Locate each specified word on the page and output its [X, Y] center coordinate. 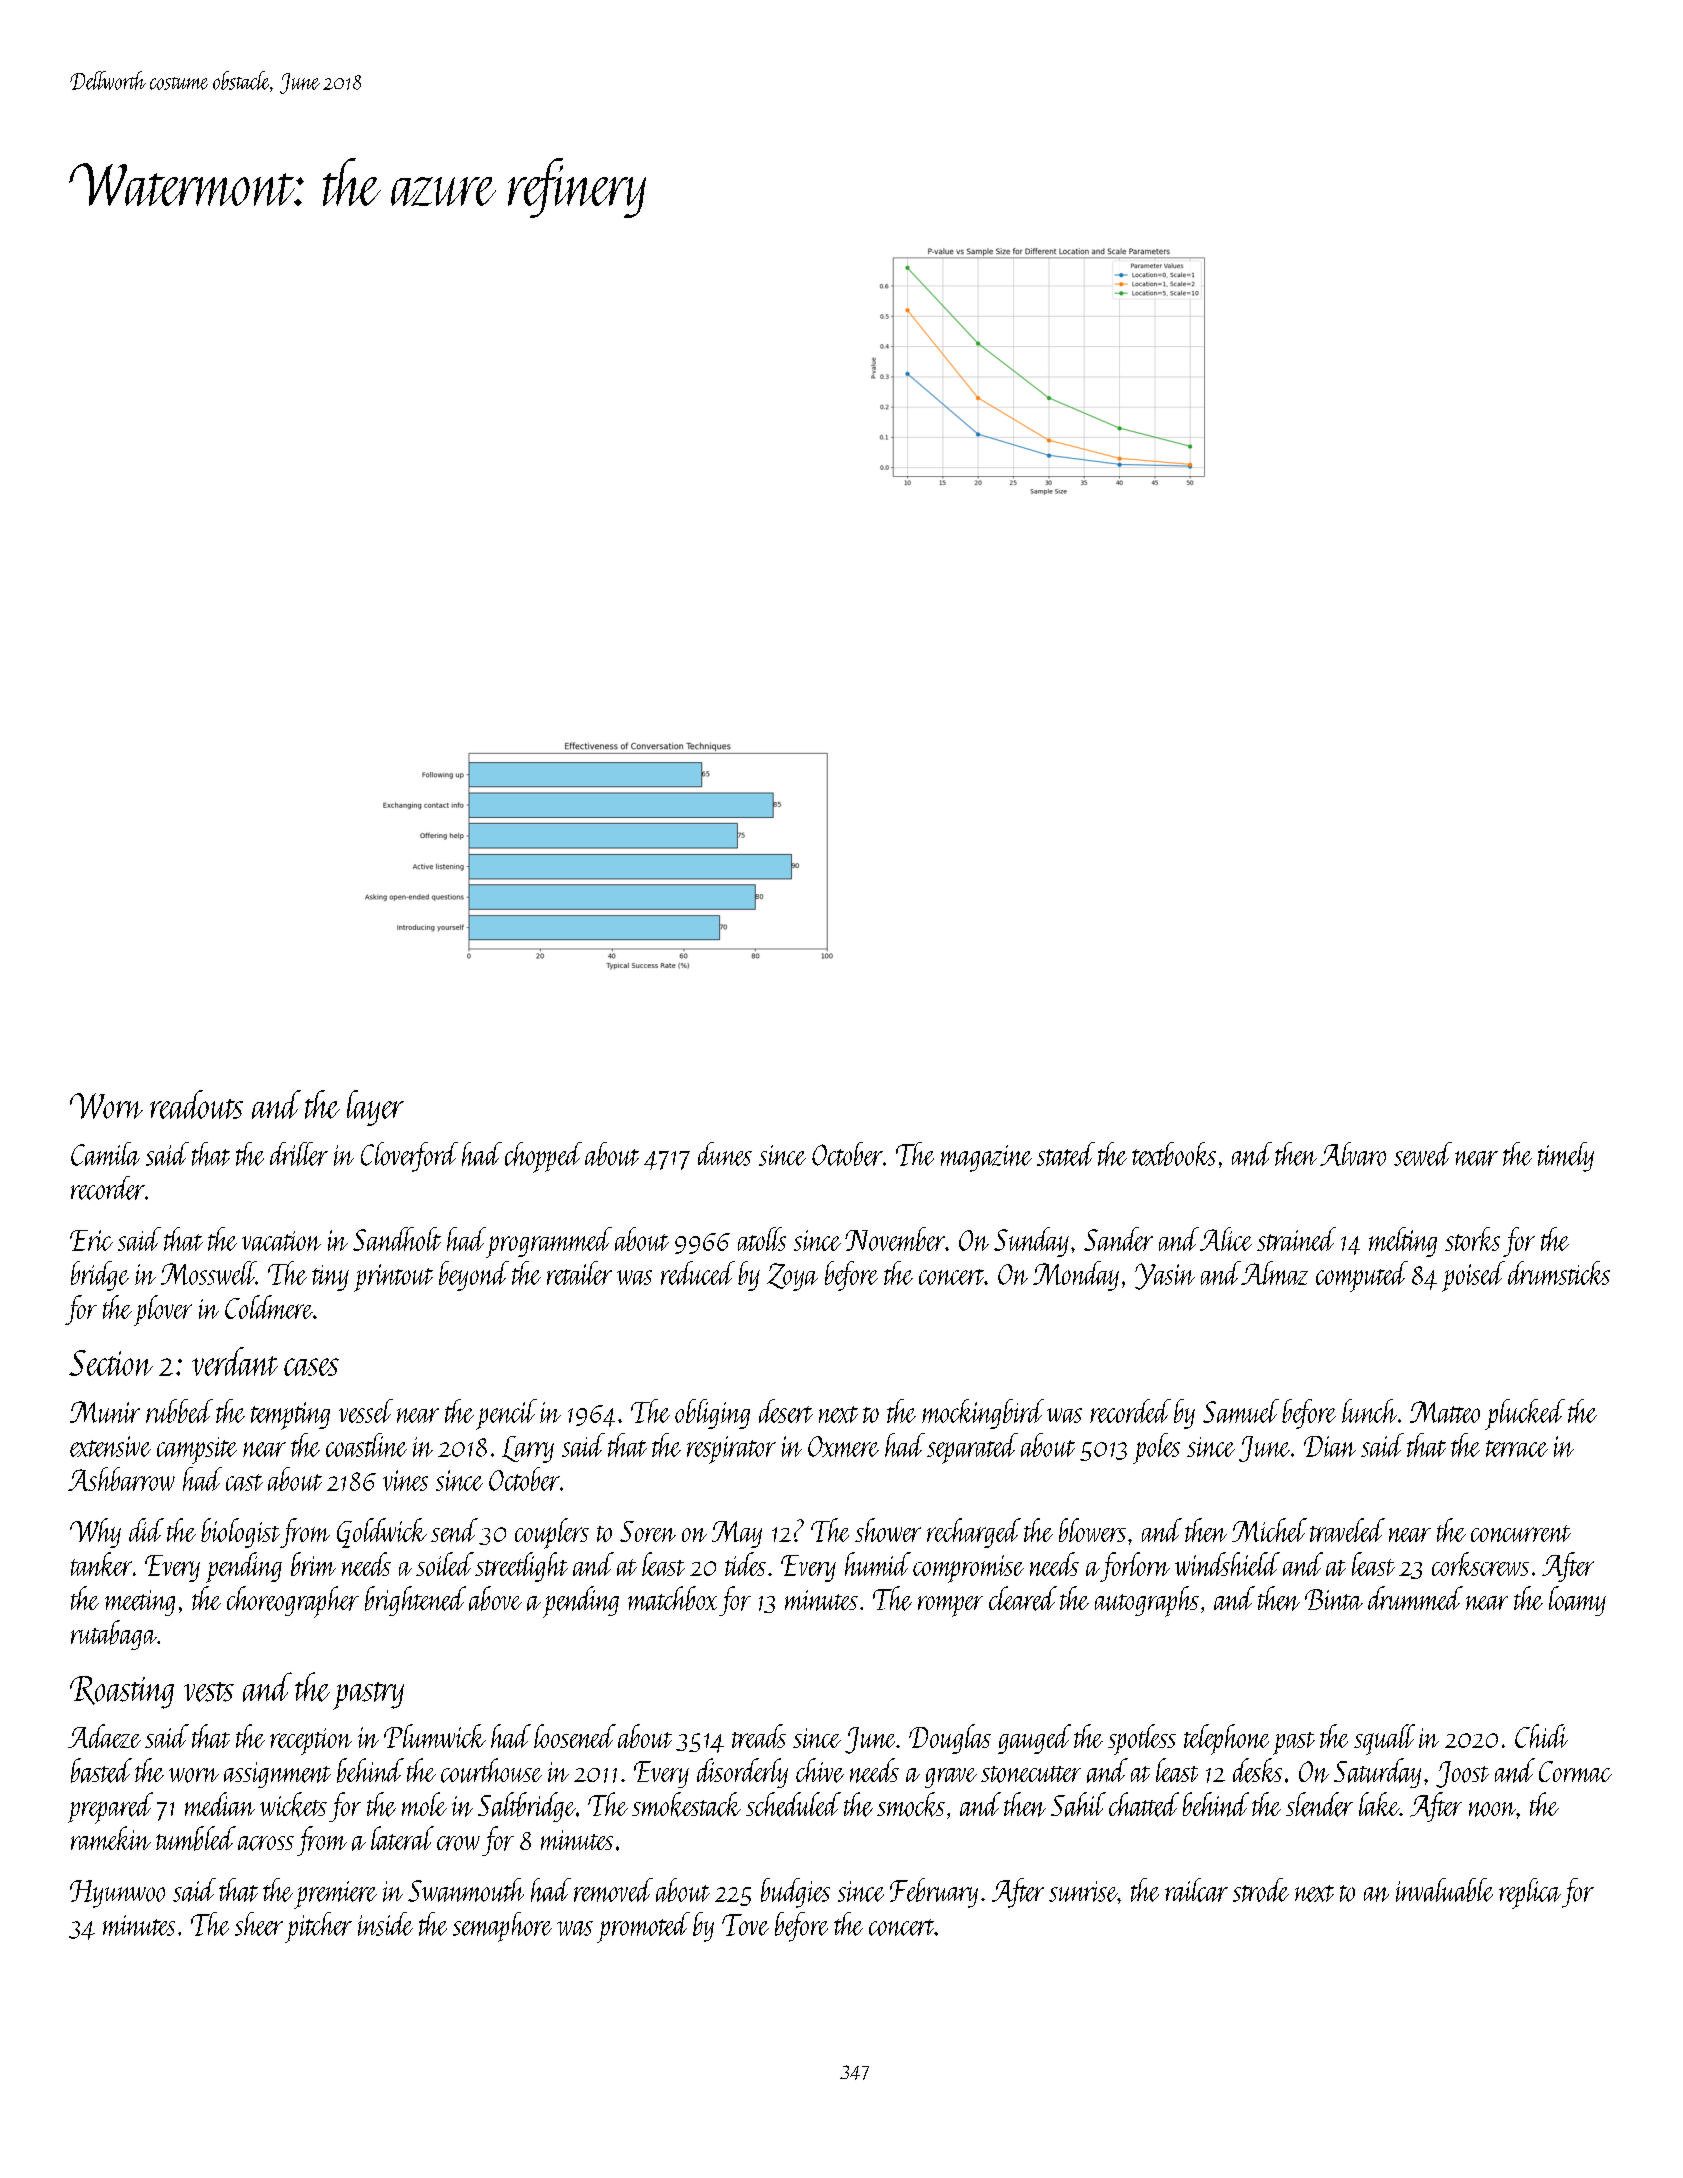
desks [1257, 1770]
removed [613, 1890]
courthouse [491, 1770]
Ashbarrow [121, 1479]
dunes [725, 1154]
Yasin [1165, 1276]
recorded [1130, 1411]
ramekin [111, 1838]
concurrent [1521, 1533]
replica [1530, 1893]
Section [111, 1363]
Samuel [1241, 1411]
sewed [1423, 1154]
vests [209, 1692]
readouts [196, 1104]
